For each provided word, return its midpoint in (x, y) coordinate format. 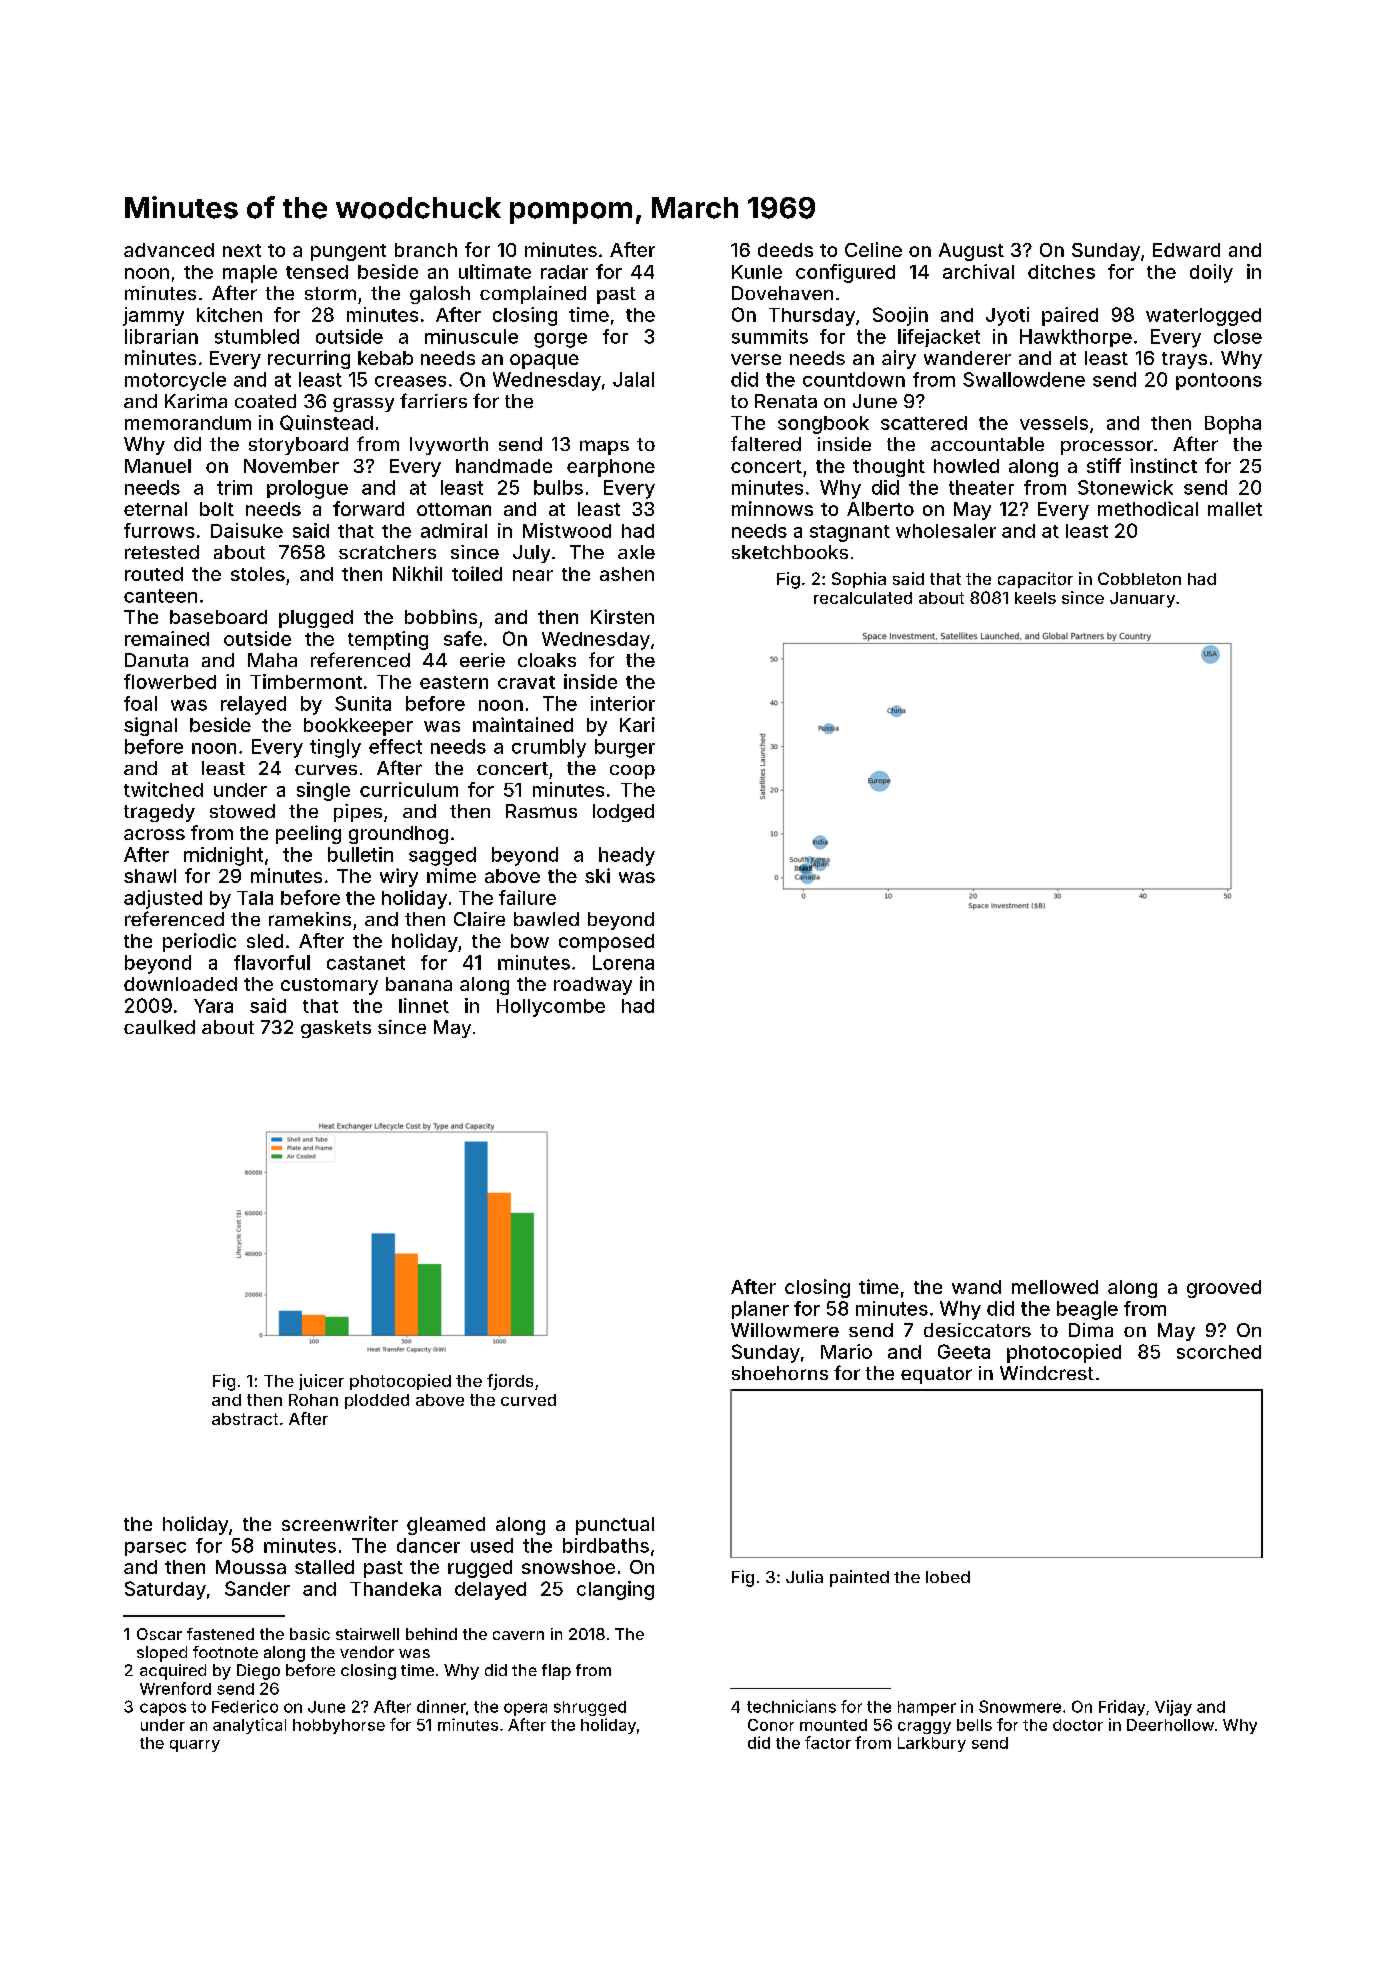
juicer (321, 1382)
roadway (593, 986)
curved (528, 1400)
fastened (220, 1634)
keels (1035, 598)
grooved (1224, 1289)
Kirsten (622, 616)
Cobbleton (1139, 578)
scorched (1219, 1352)
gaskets (336, 1029)
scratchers (387, 552)
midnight (223, 856)
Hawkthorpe (1076, 338)
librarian (161, 336)
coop (632, 772)
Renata (786, 401)
